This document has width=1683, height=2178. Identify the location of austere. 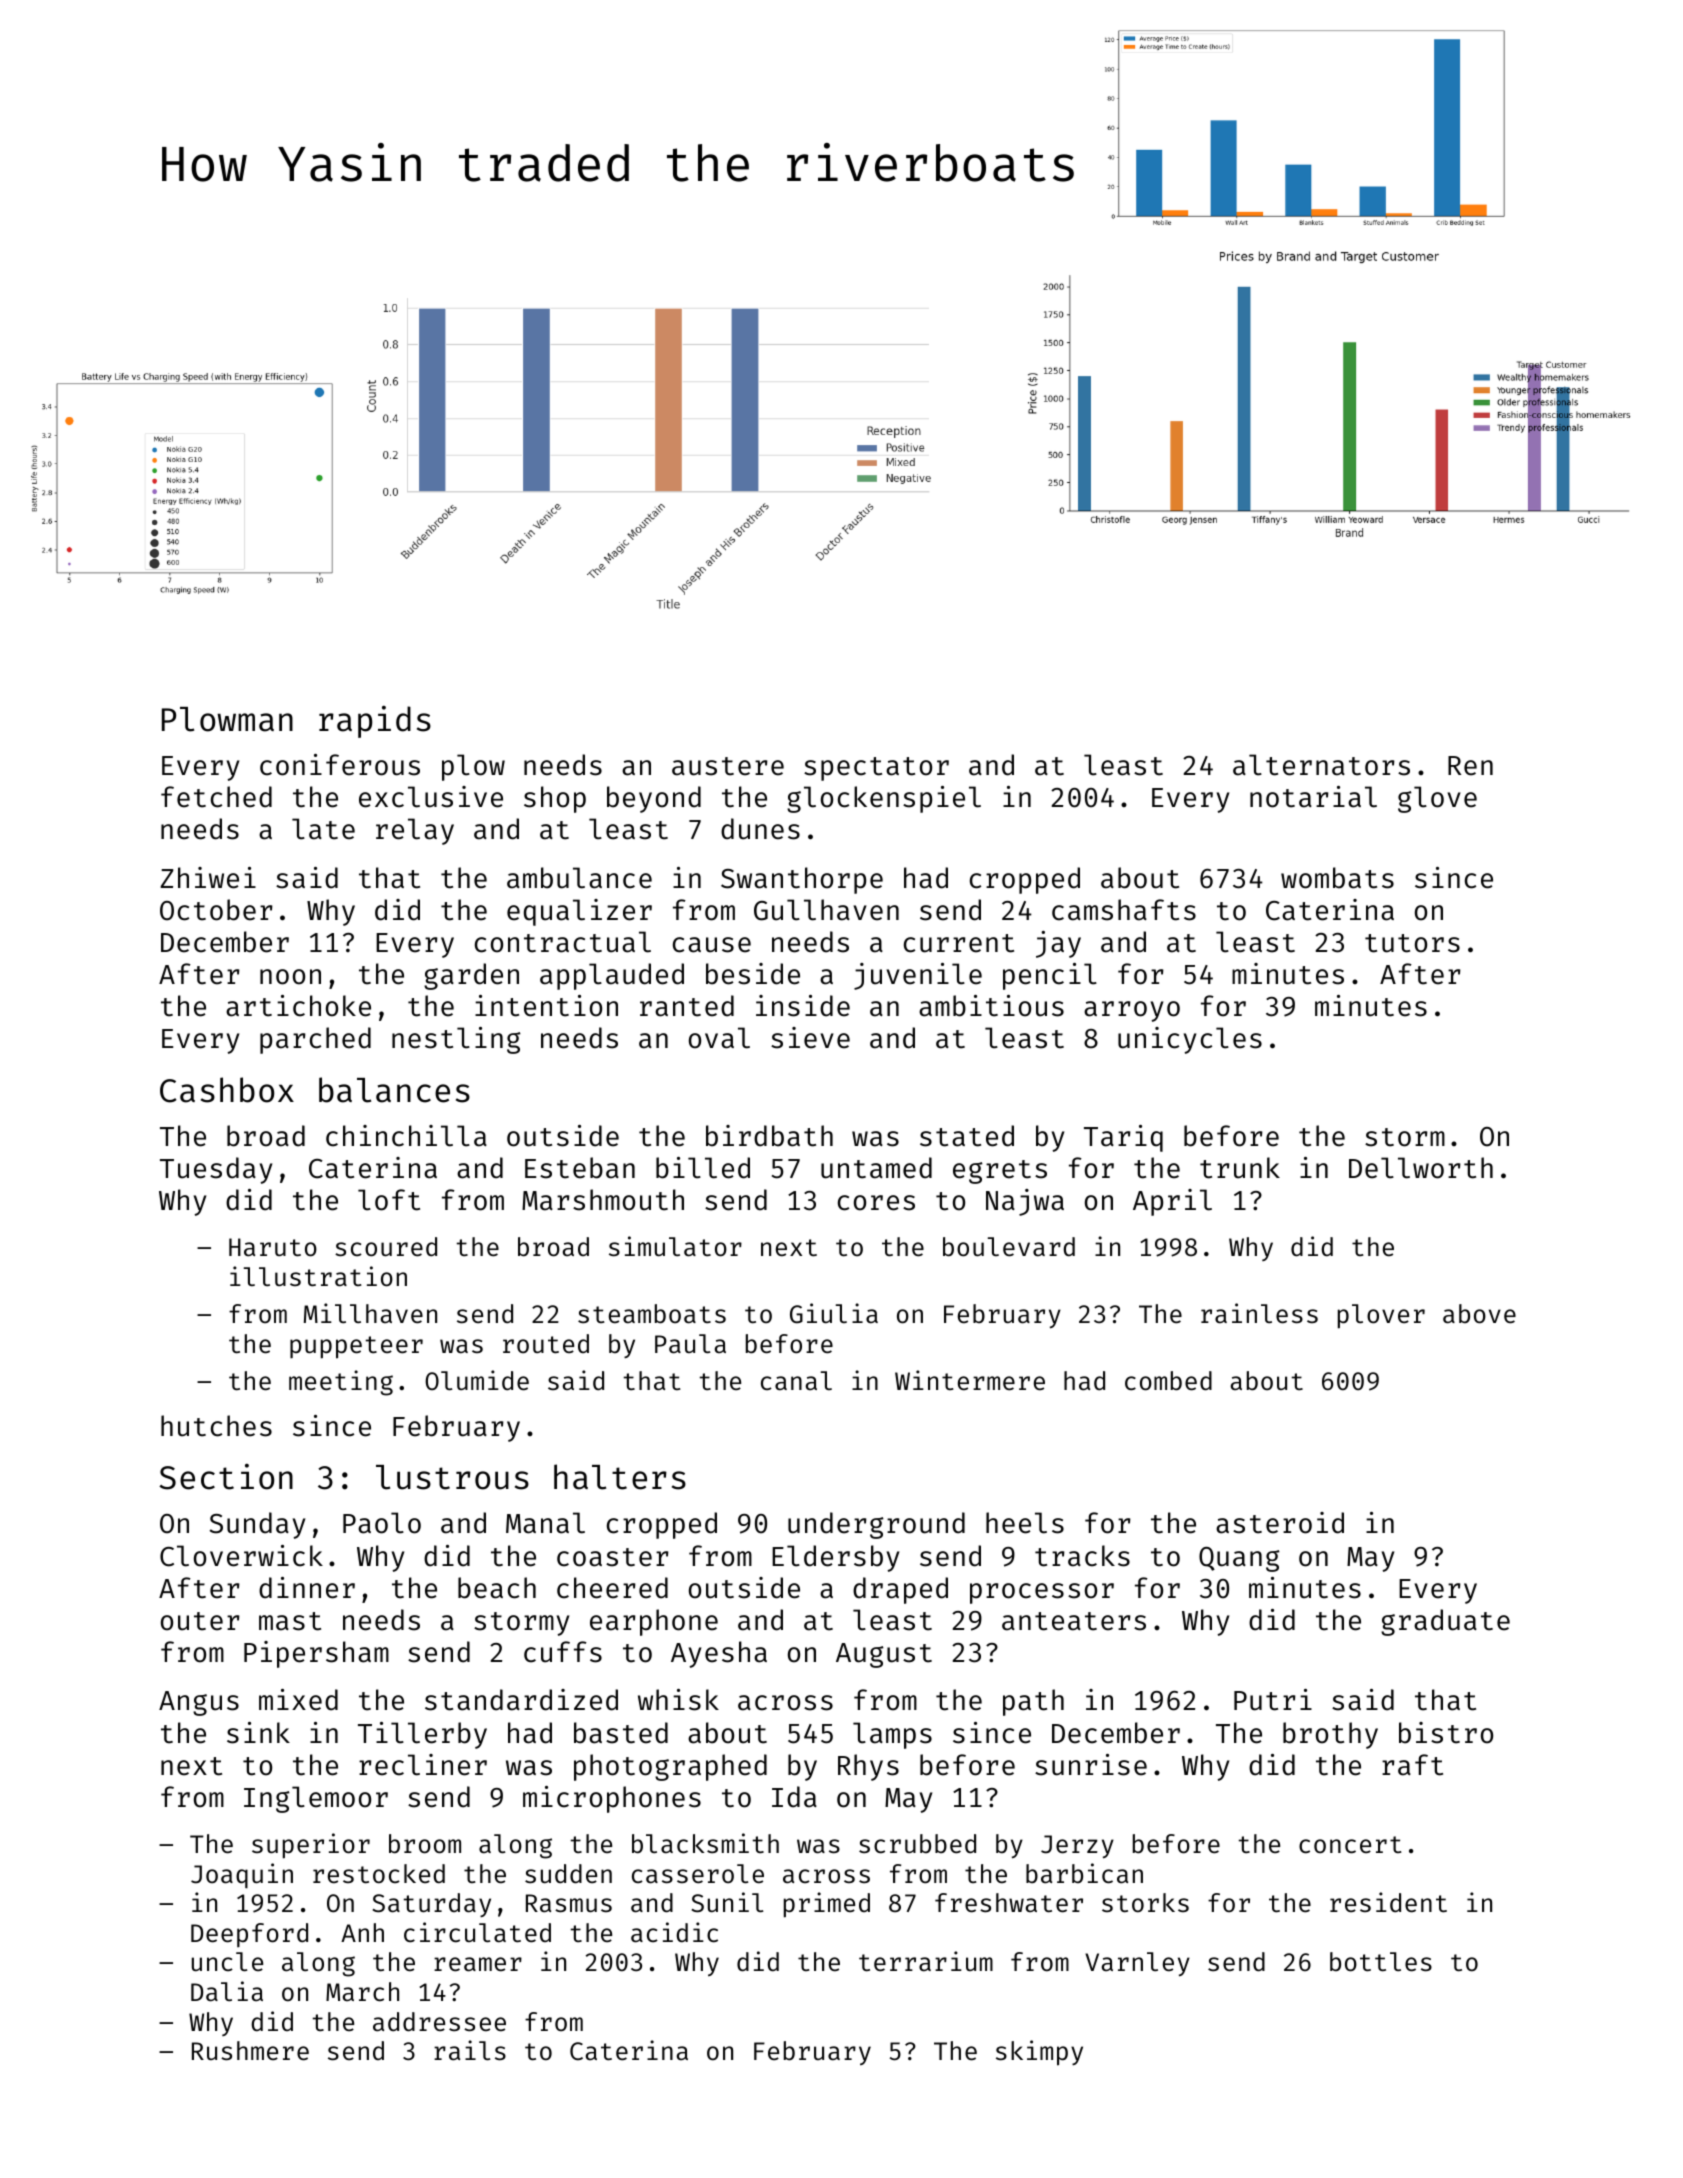
(728, 766).
